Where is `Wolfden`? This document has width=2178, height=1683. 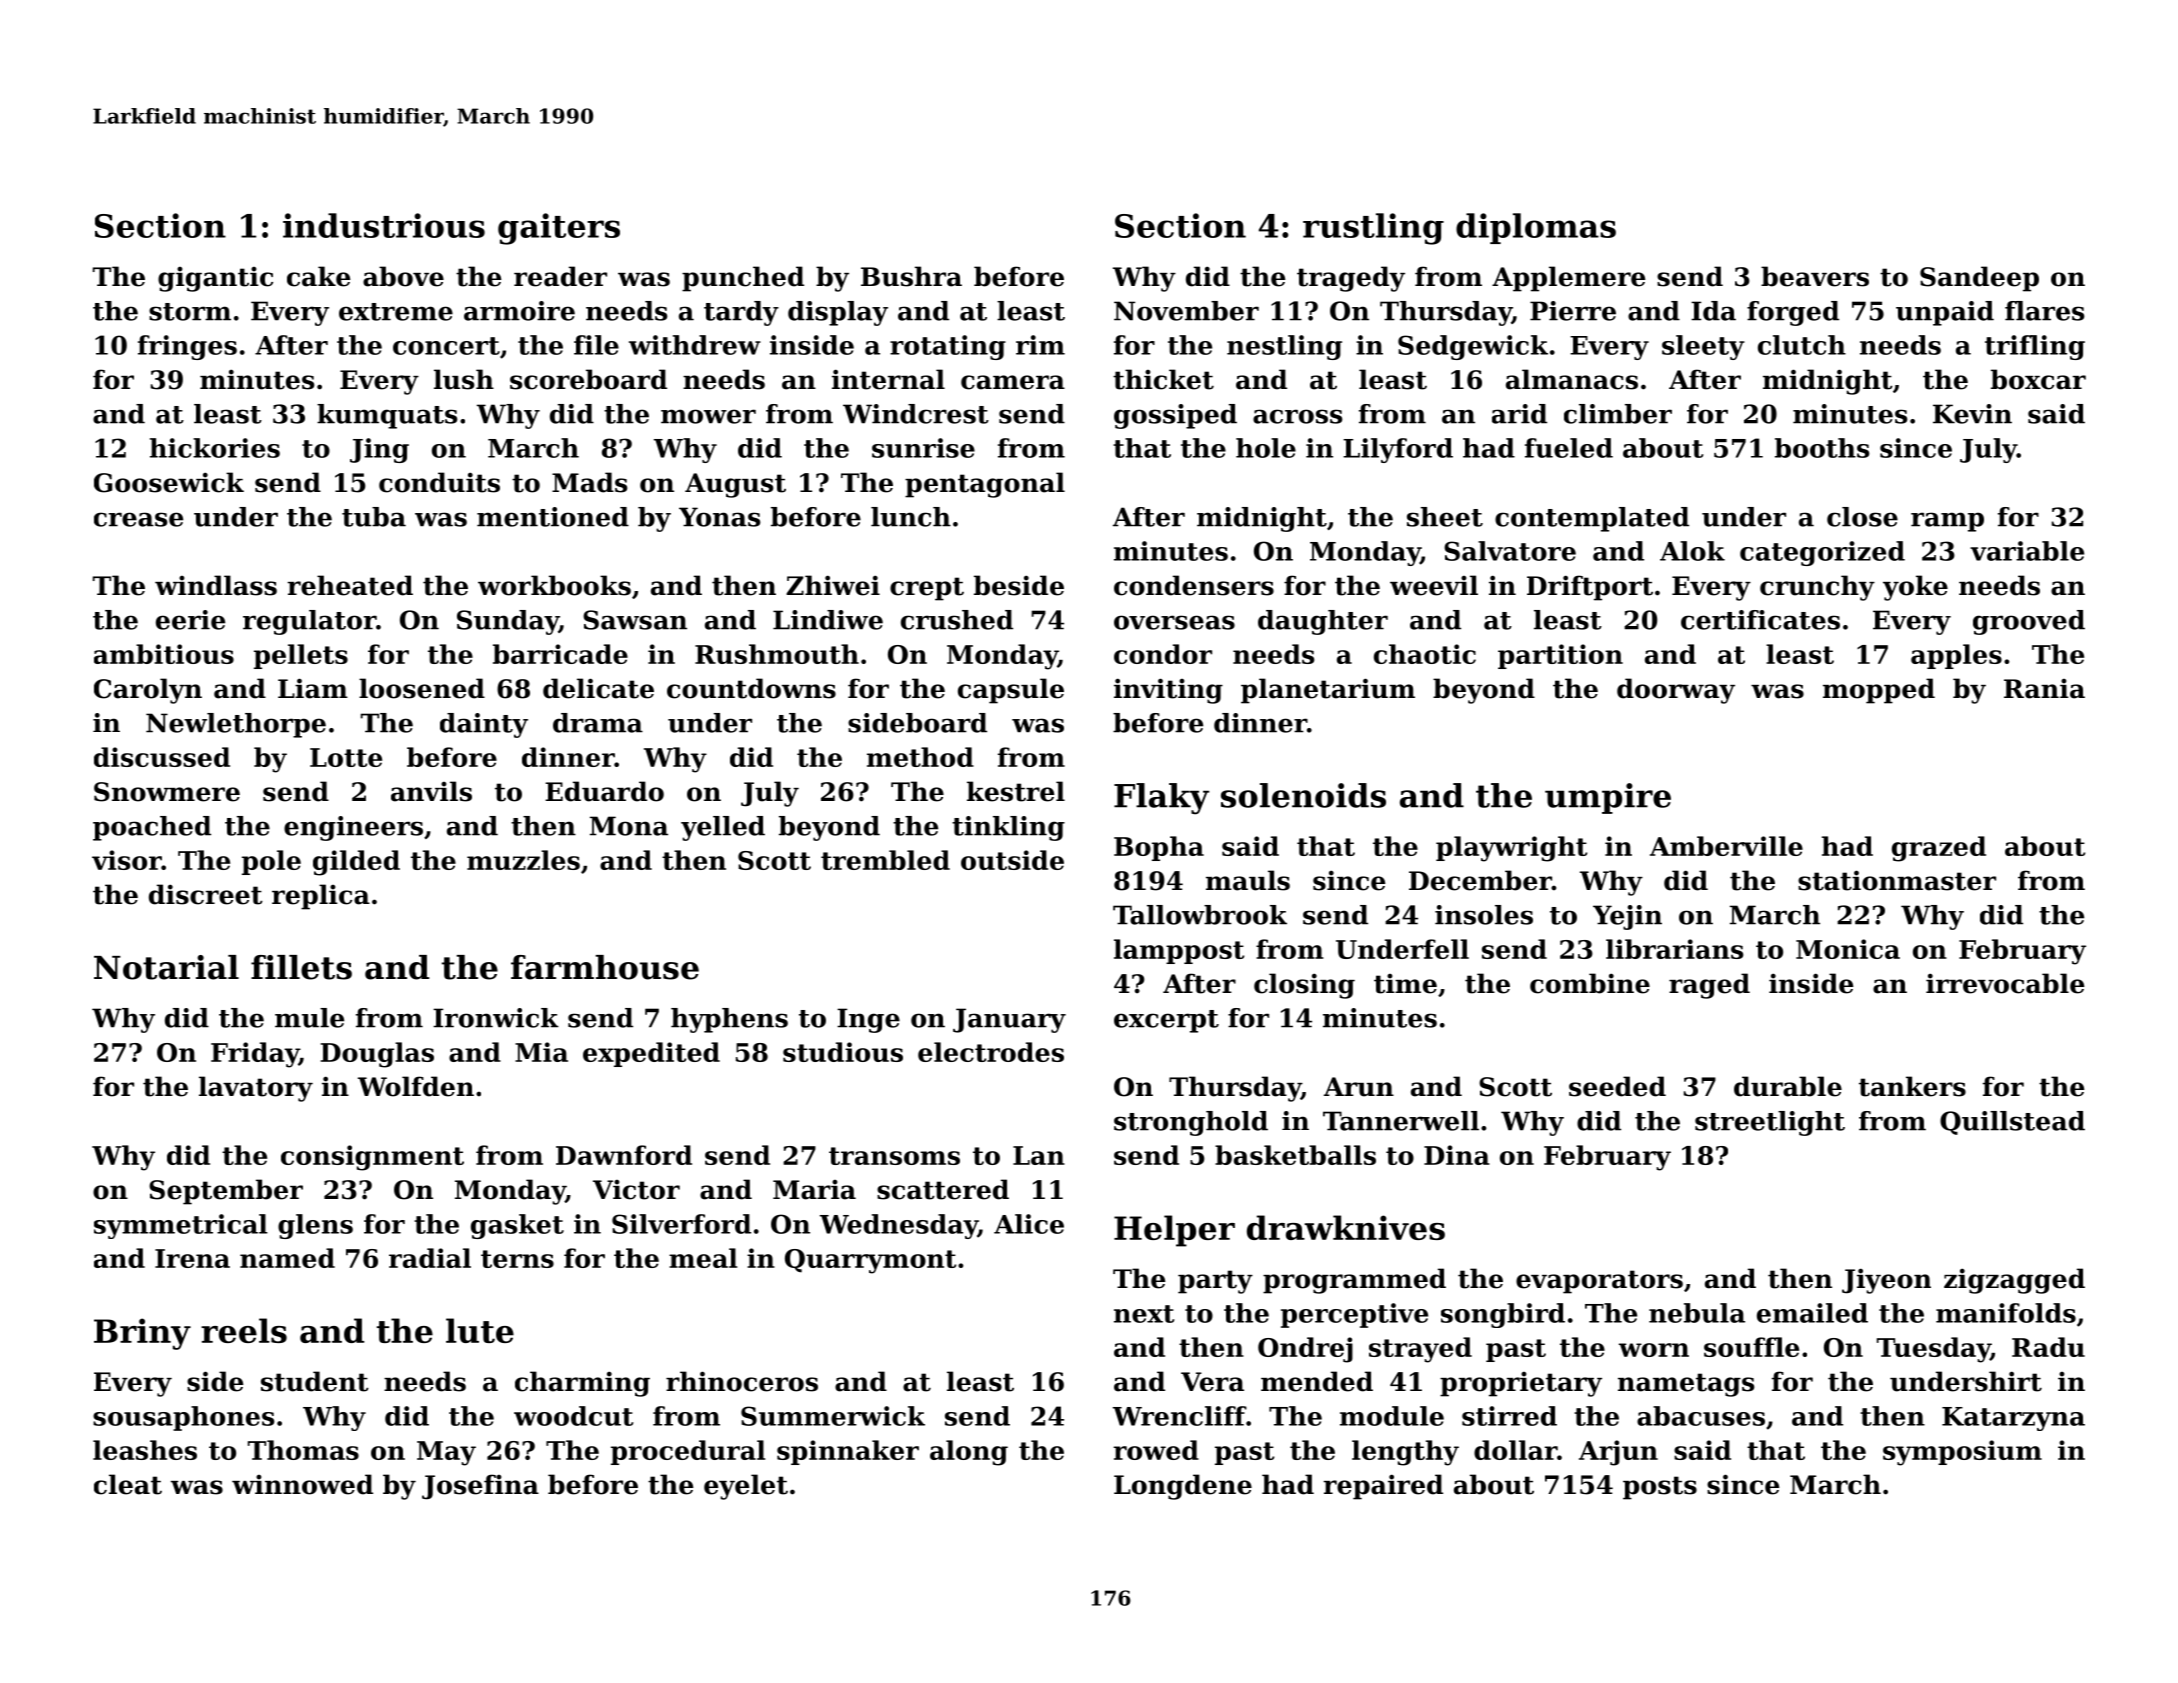
Wolfden is located at coordinates (416, 1086).
